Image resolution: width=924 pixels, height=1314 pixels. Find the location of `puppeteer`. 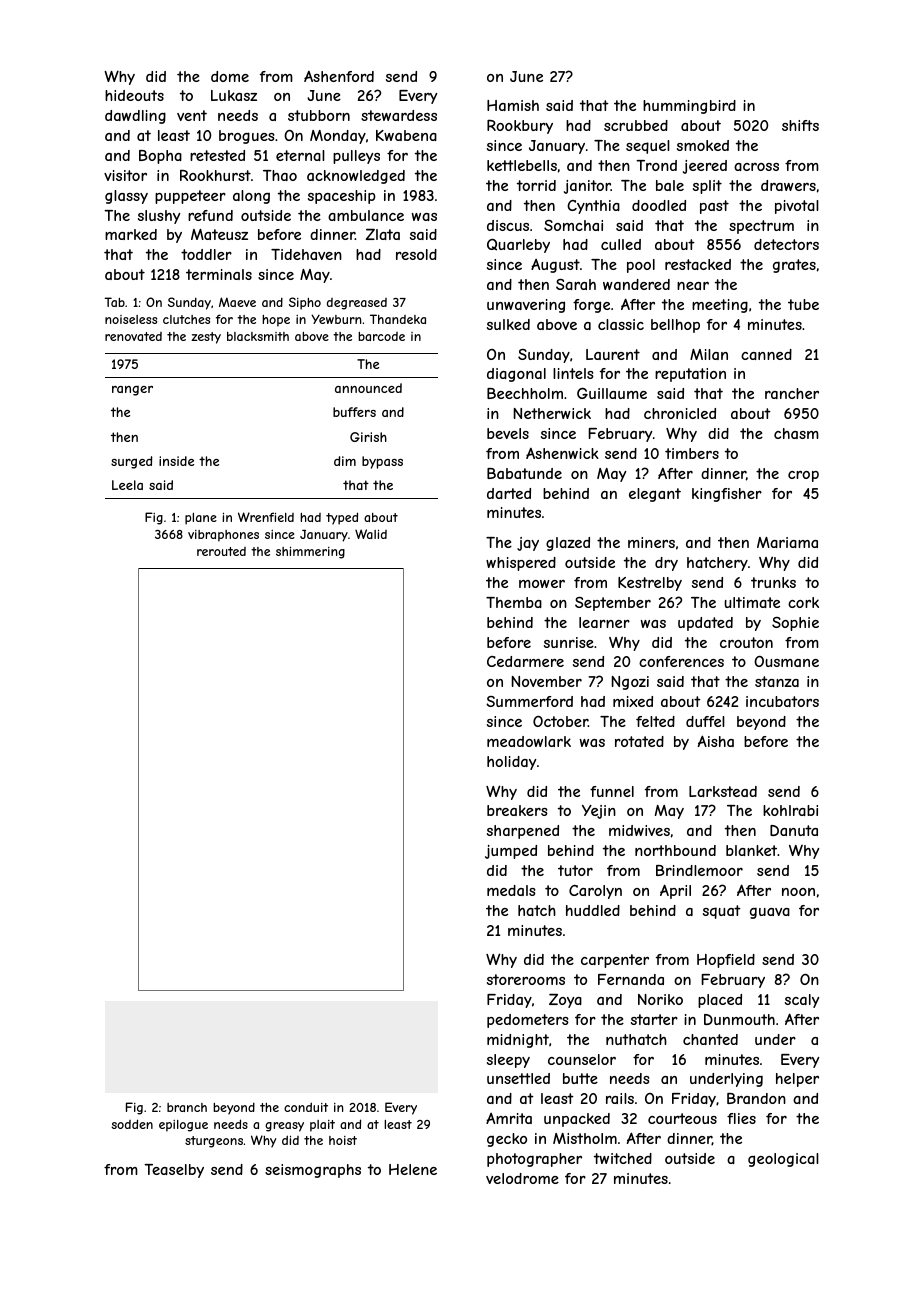

puppeteer is located at coordinates (190, 197).
